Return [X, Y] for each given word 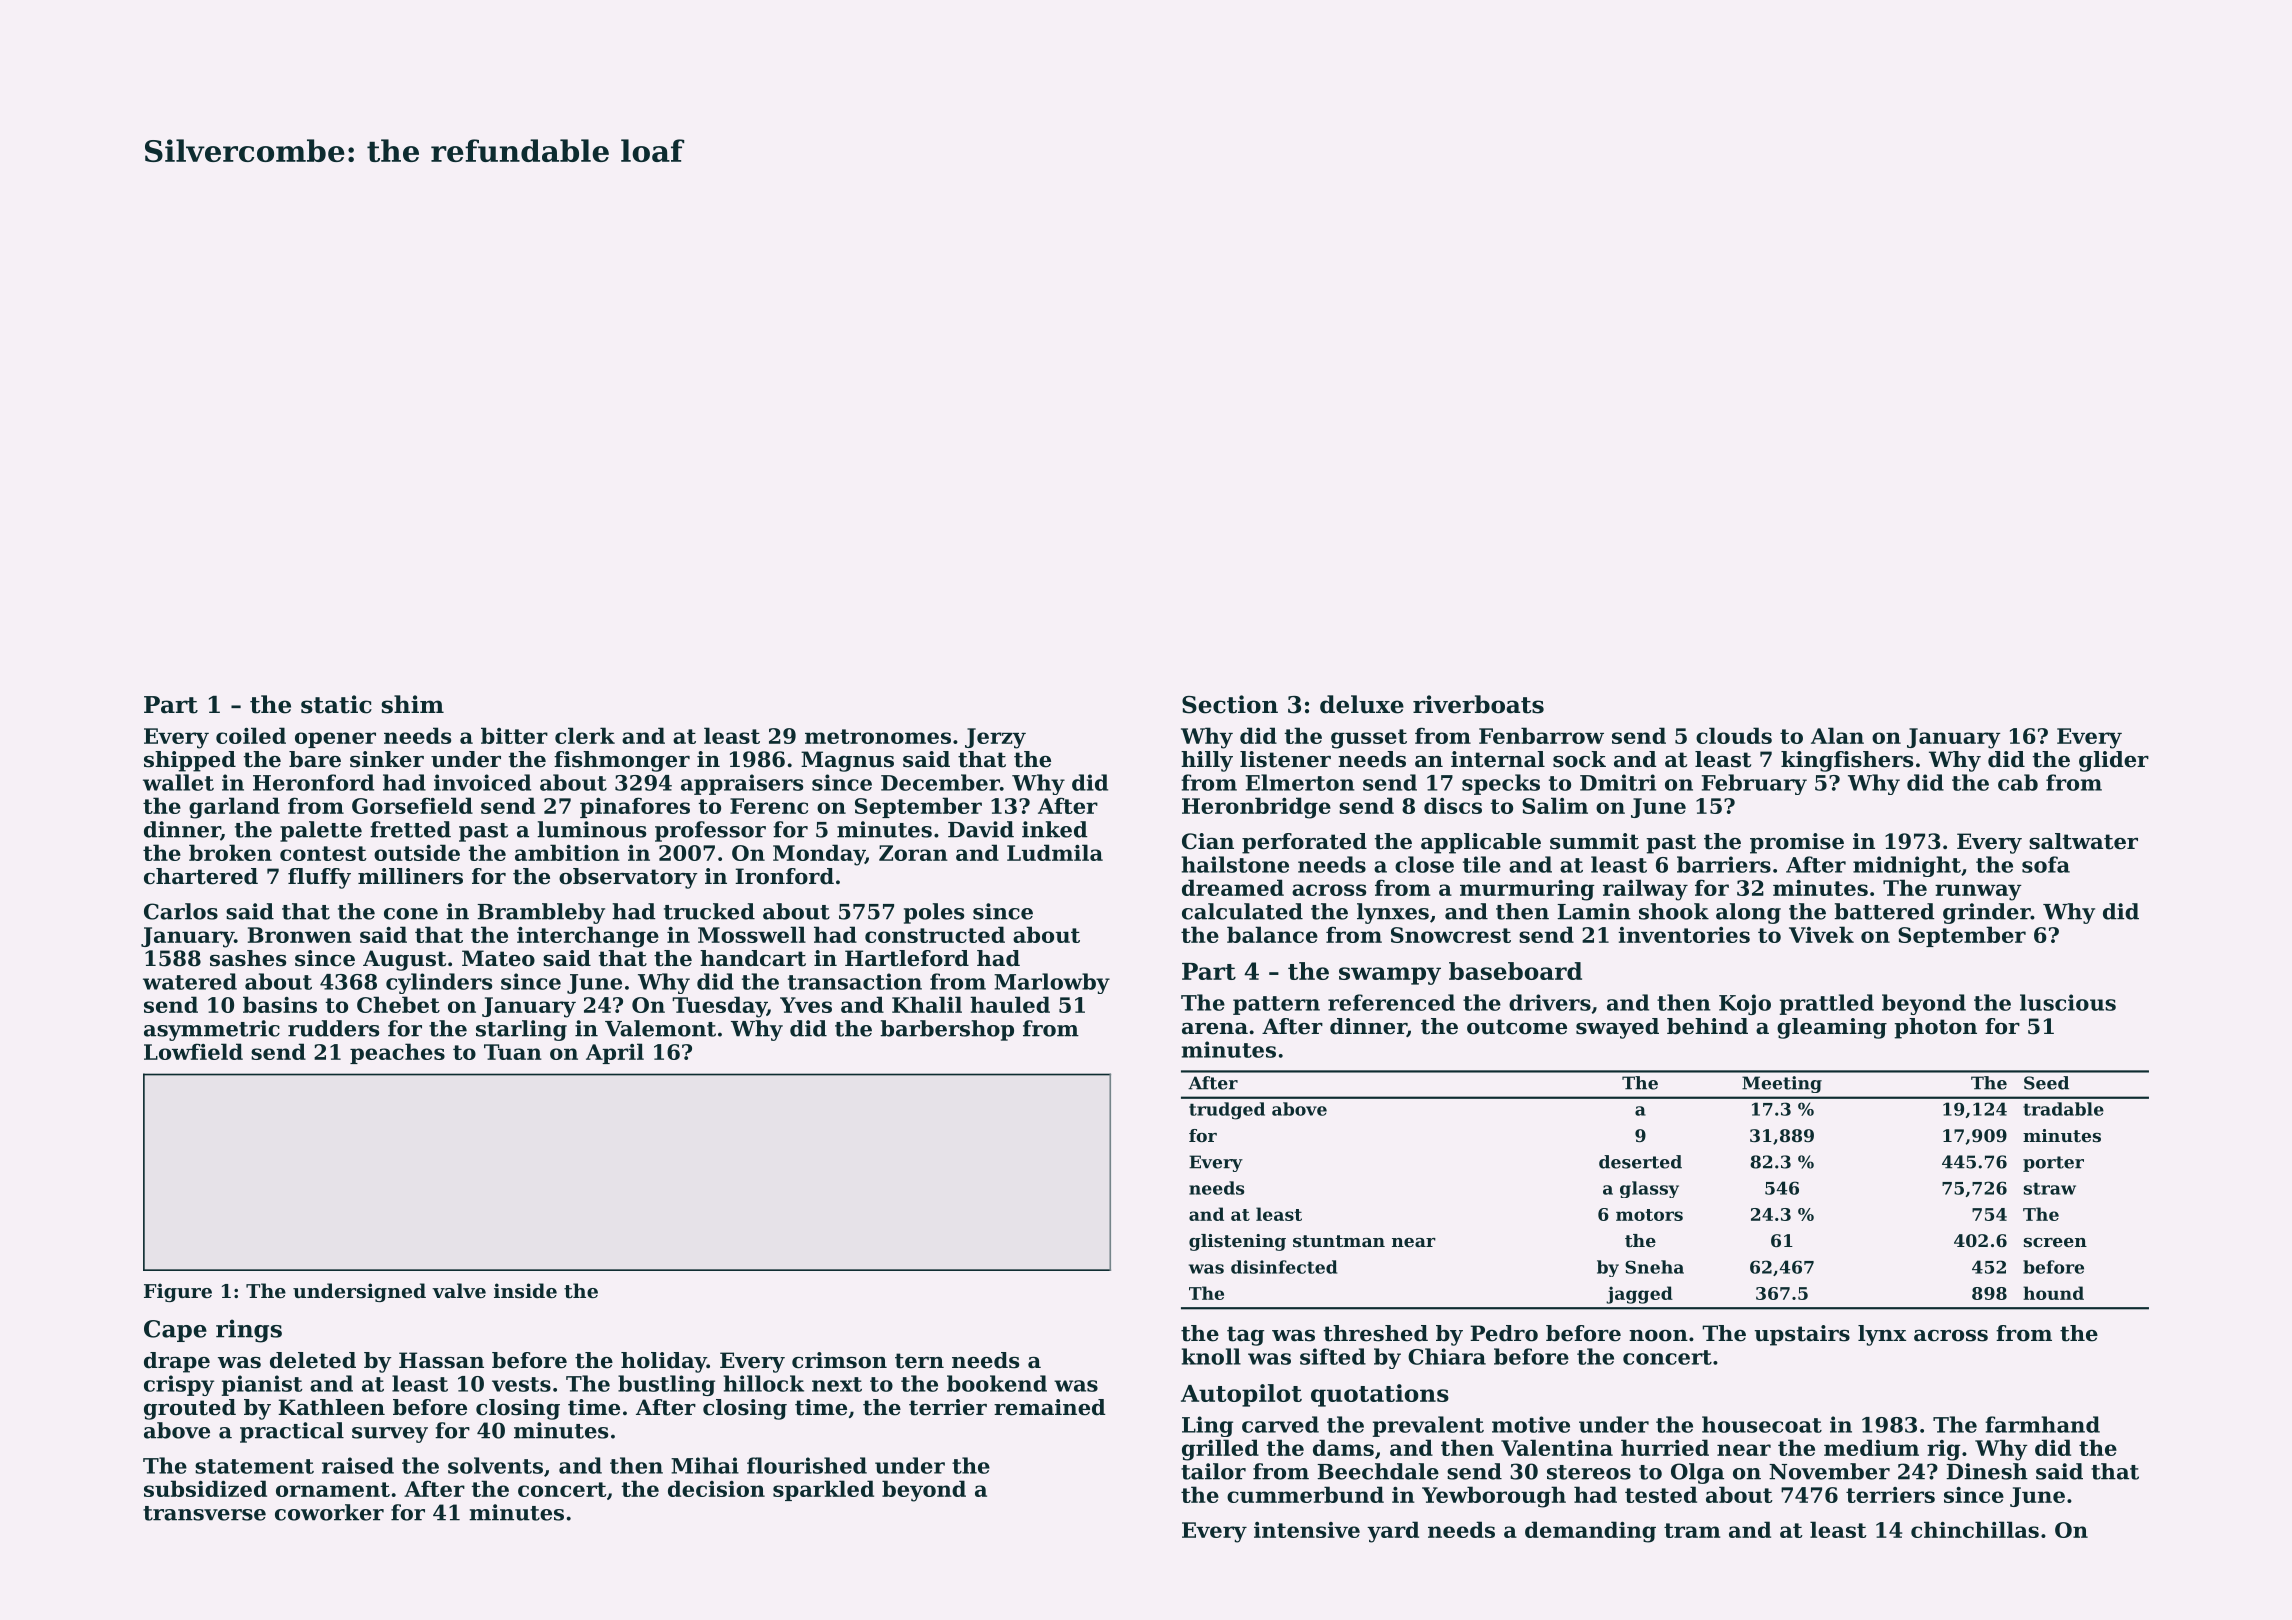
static [336, 704]
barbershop [947, 1030]
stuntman [1339, 1241]
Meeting [1782, 1084]
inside [525, 1291]
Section [1230, 704]
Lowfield [193, 1051]
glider [2114, 761]
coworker [329, 1512]
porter [2053, 1164]
